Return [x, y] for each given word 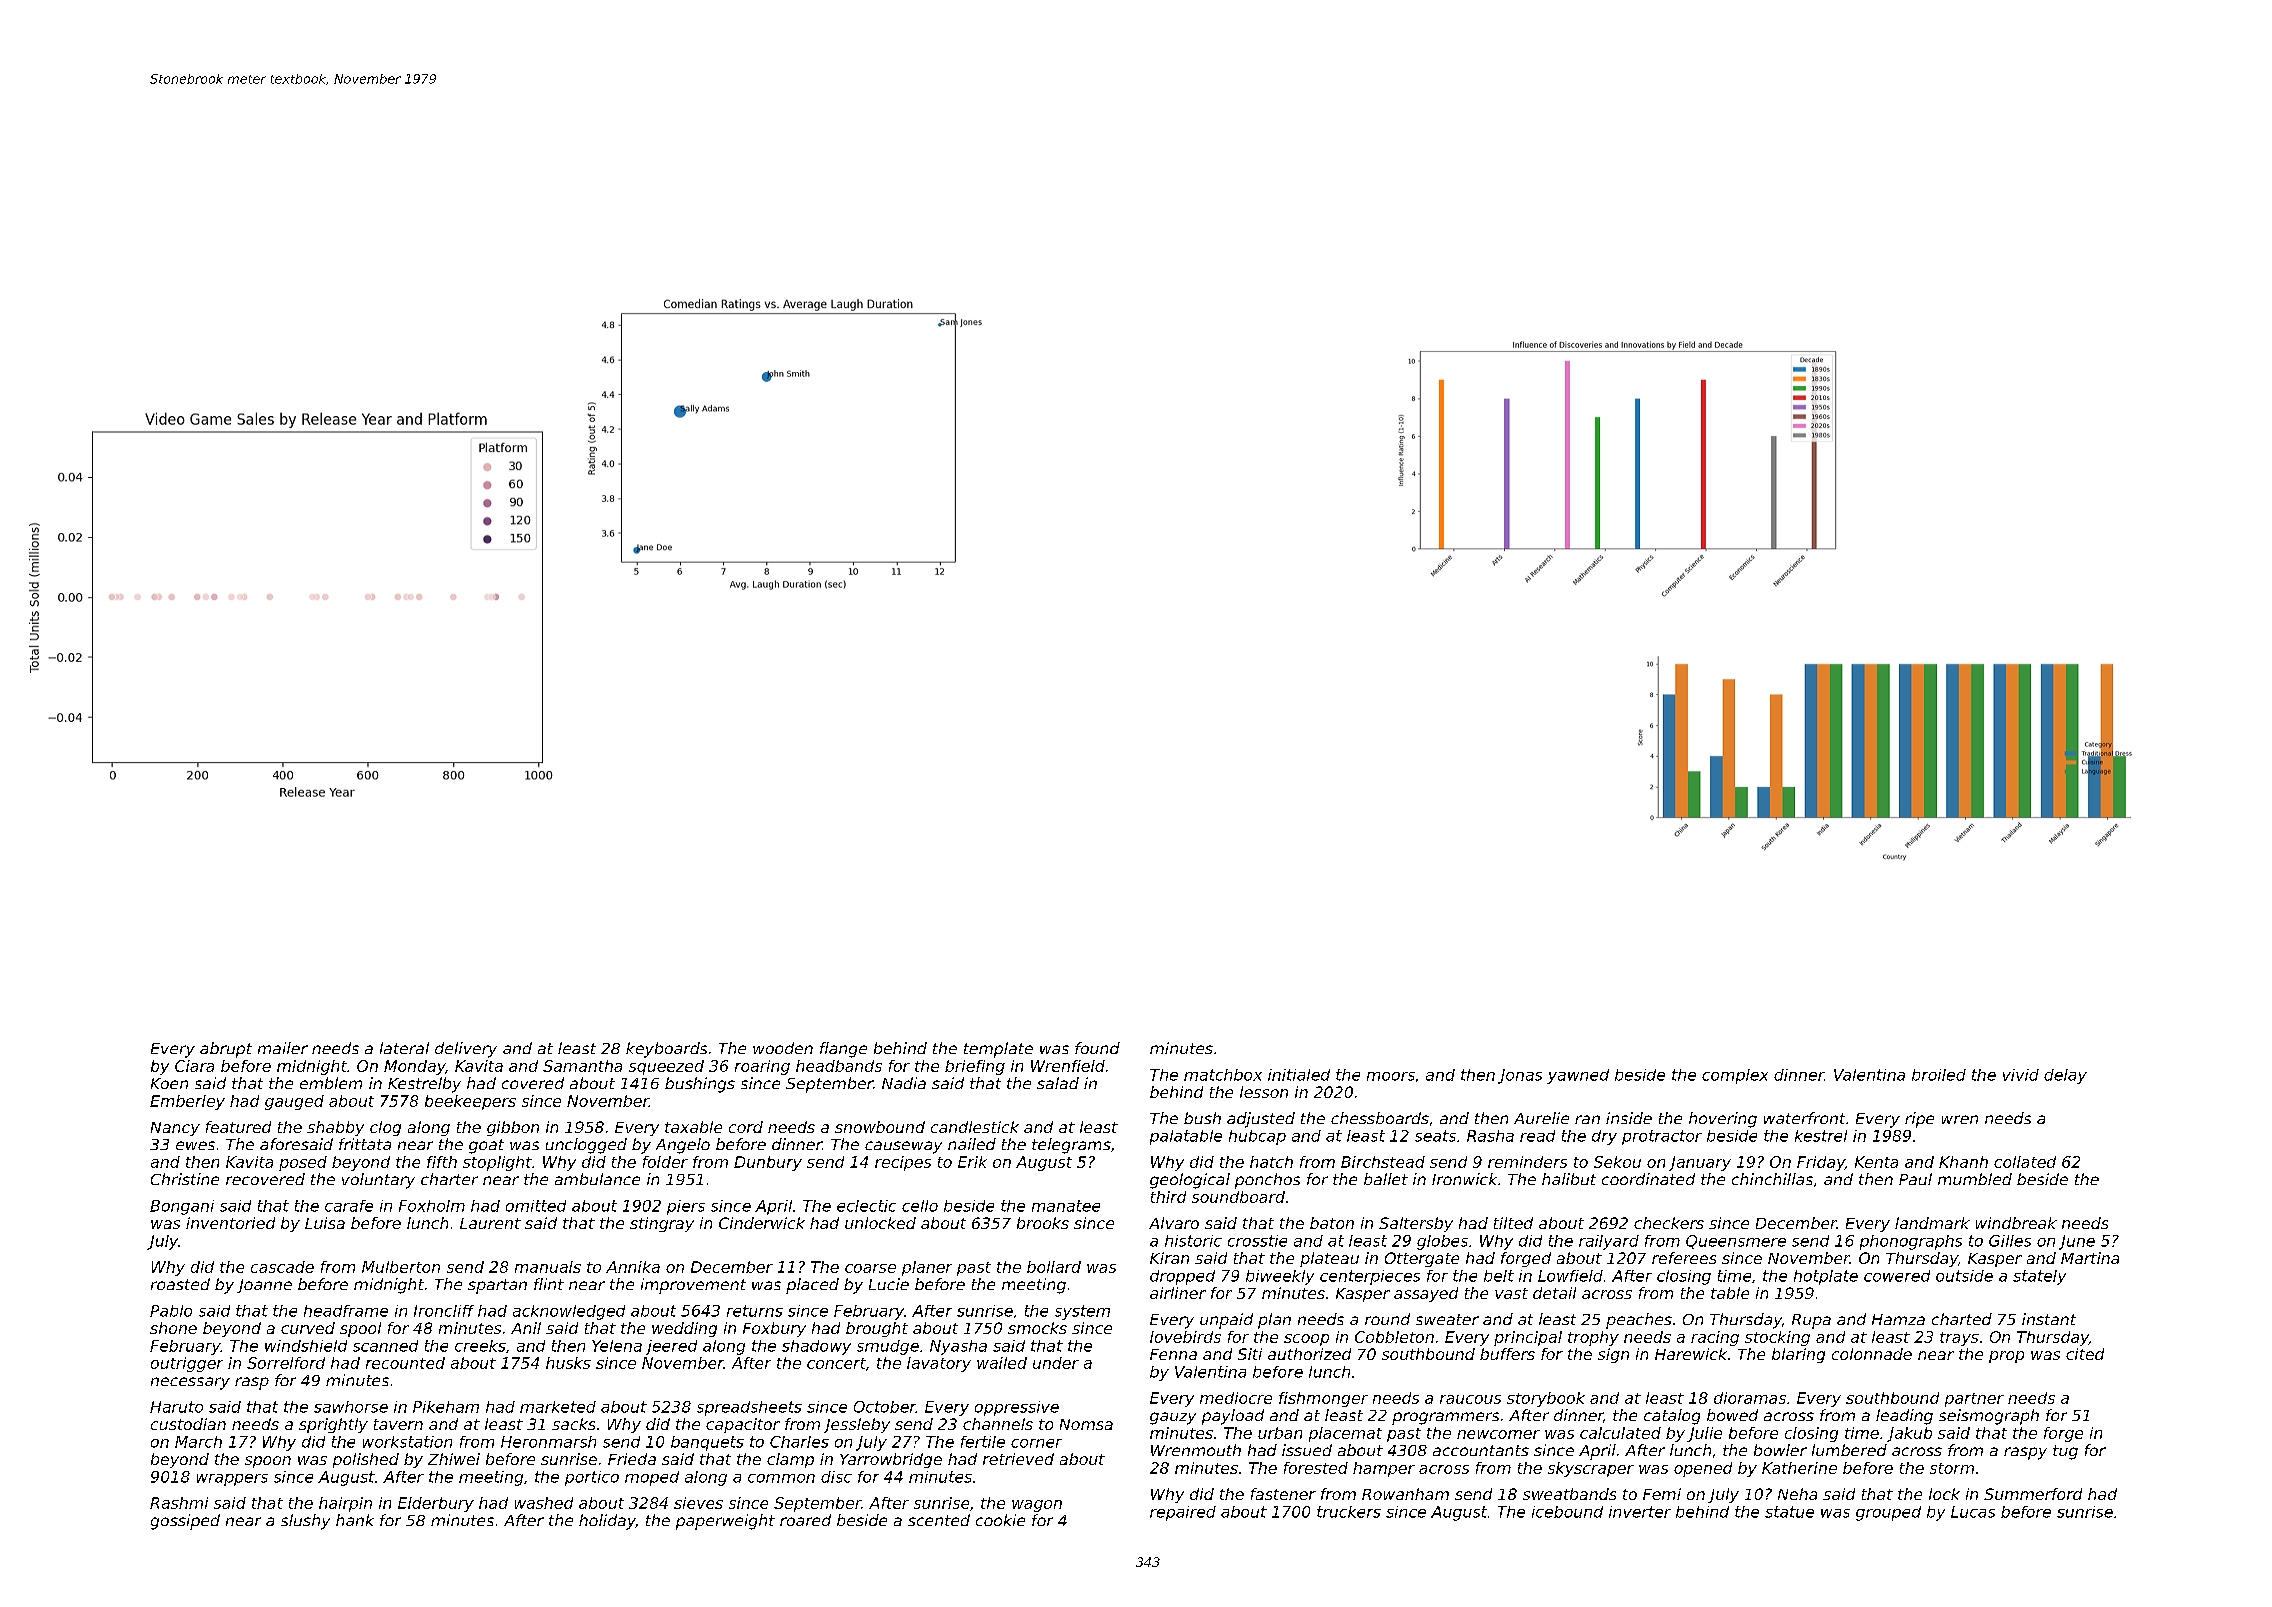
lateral [404, 1048]
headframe [346, 1311]
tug [2065, 1452]
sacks [573, 1424]
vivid [2021, 1075]
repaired [1183, 1513]
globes [1442, 1242]
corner [1036, 1443]
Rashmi [179, 1503]
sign [1613, 1355]
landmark [1932, 1223]
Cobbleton [1394, 1337]
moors [1391, 1076]
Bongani [182, 1207]
